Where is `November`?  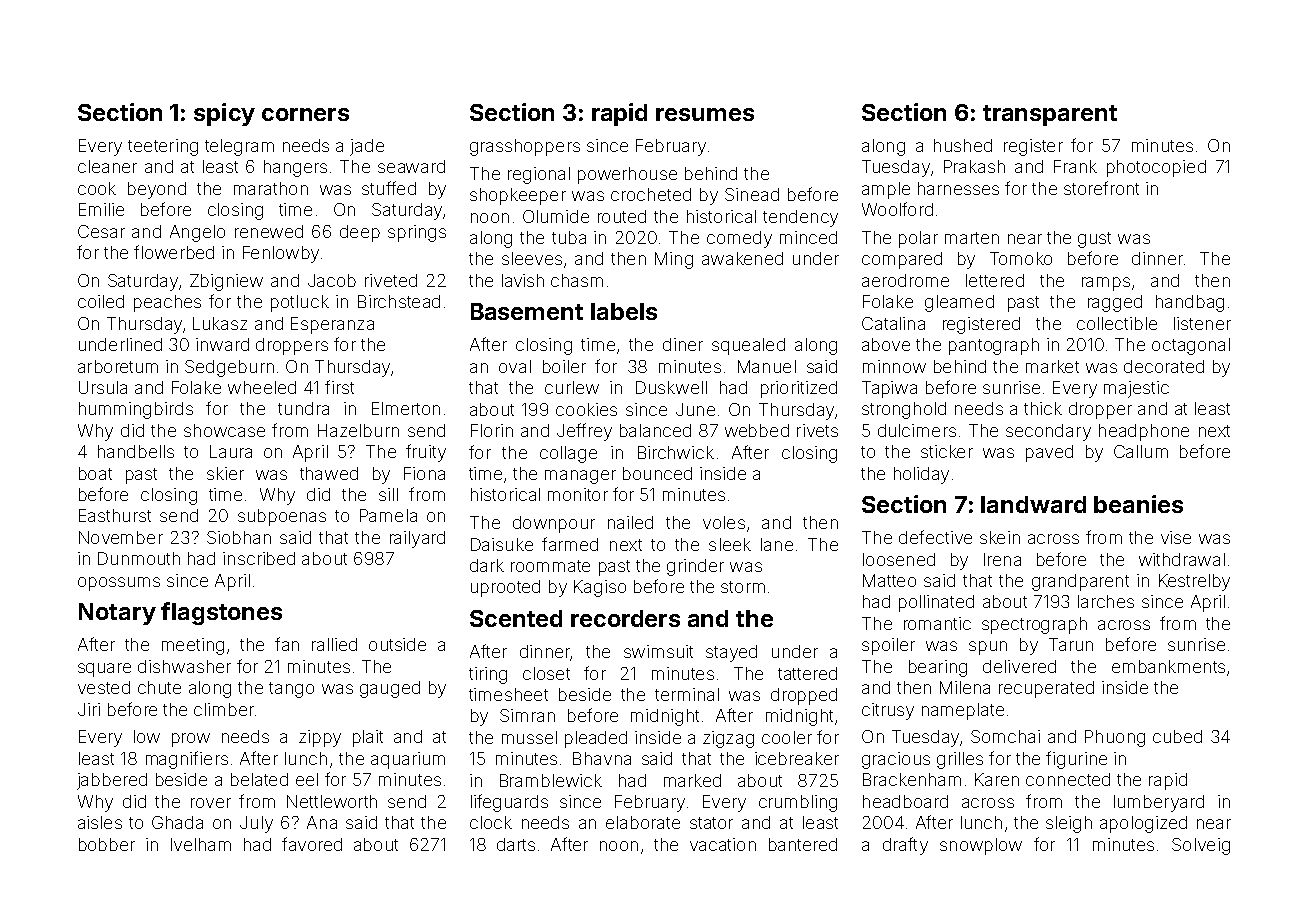 November is located at coordinates (121, 537).
